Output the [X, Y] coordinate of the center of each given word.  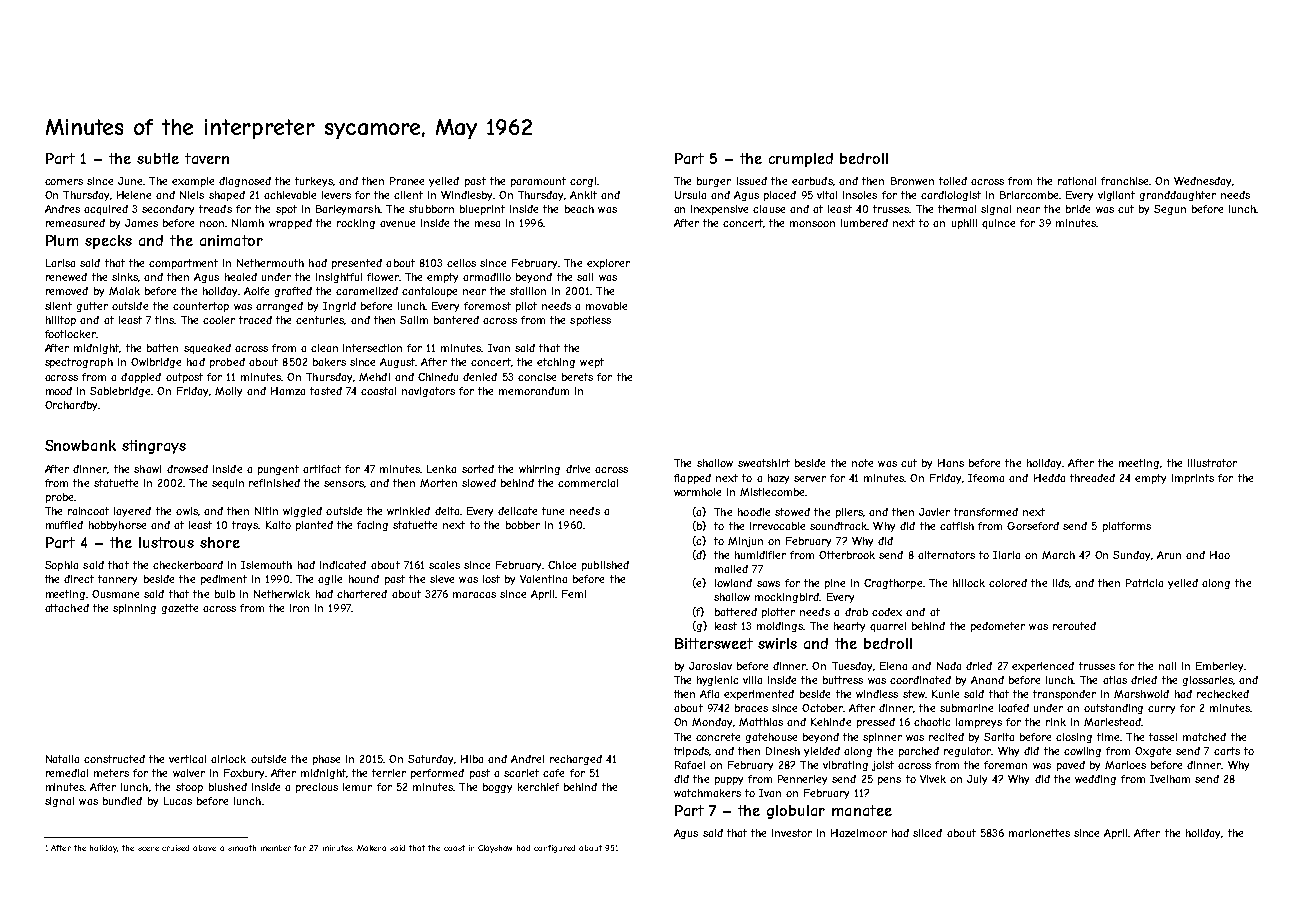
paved [1071, 766]
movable [606, 306]
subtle [158, 158]
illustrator [1212, 463]
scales [444, 565]
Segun [1170, 210]
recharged [576, 760]
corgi [583, 182]
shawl [147, 469]
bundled [122, 801]
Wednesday [1202, 182]
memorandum [534, 391]
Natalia [62, 759]
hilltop [61, 321]
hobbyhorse [117, 526]
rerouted [1074, 626]
